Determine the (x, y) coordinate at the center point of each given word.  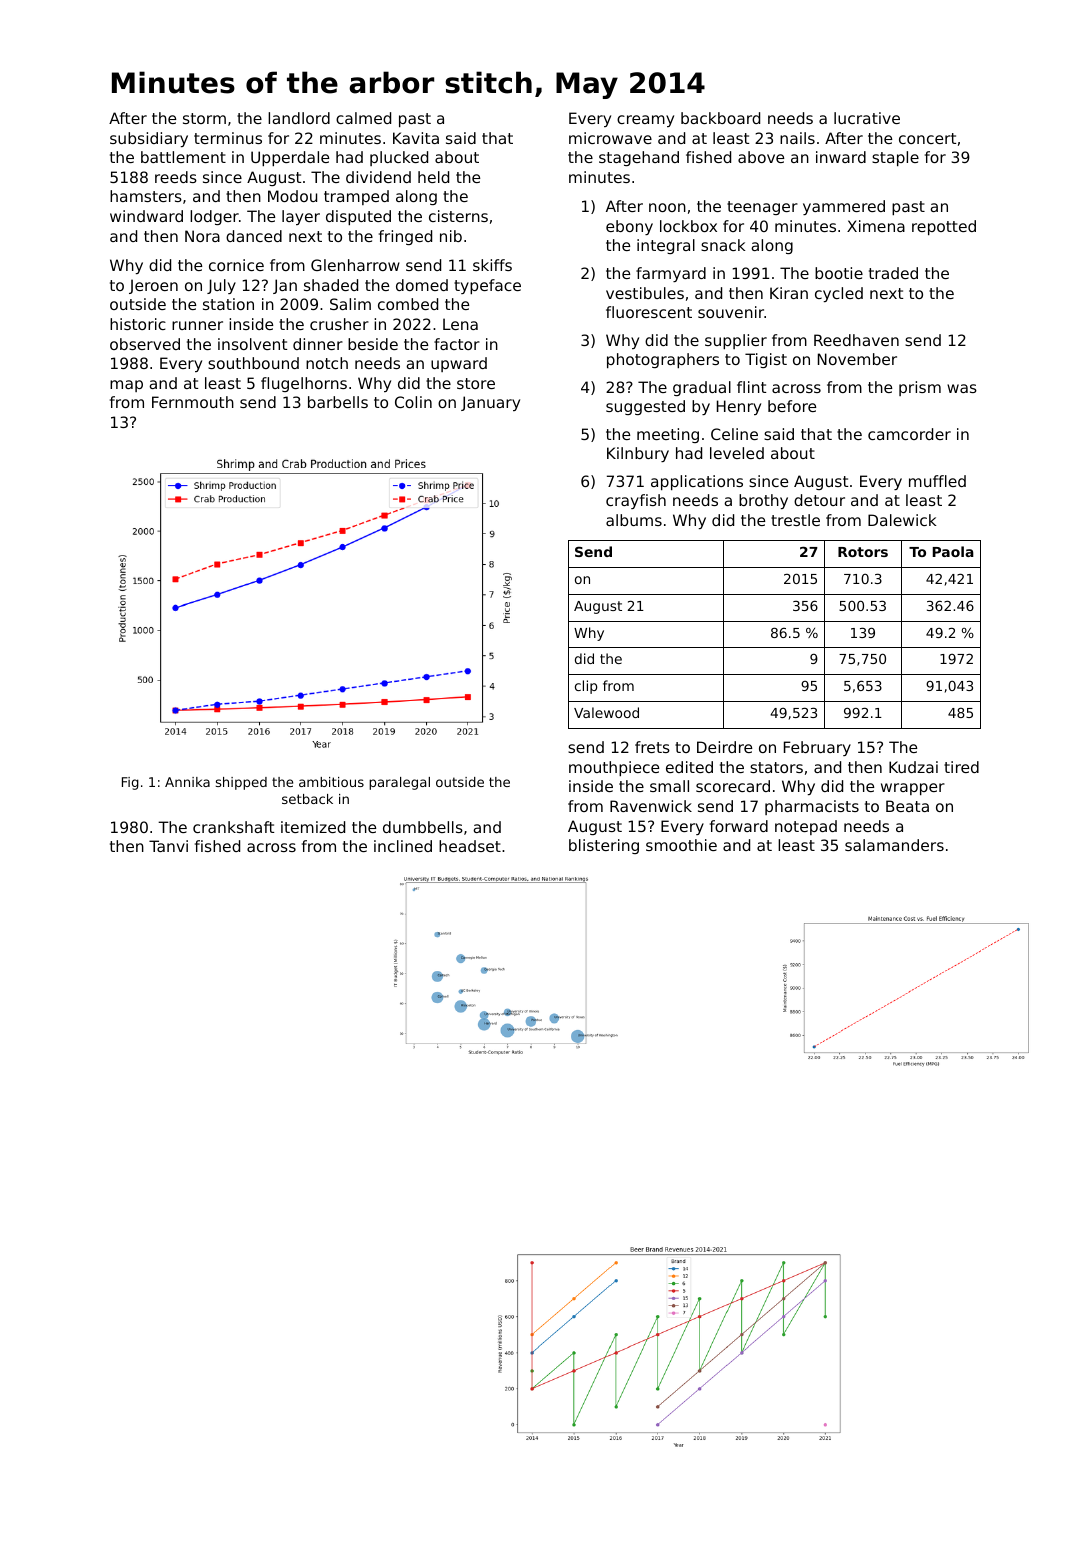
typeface (487, 286)
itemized (313, 827)
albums (634, 520)
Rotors (863, 552)
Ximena (876, 226)
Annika (187, 782)
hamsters (146, 196)
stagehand (639, 158)
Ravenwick (651, 806)
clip (586, 687)
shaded (331, 285)
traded (893, 273)
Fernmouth (193, 402)
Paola (953, 551)
